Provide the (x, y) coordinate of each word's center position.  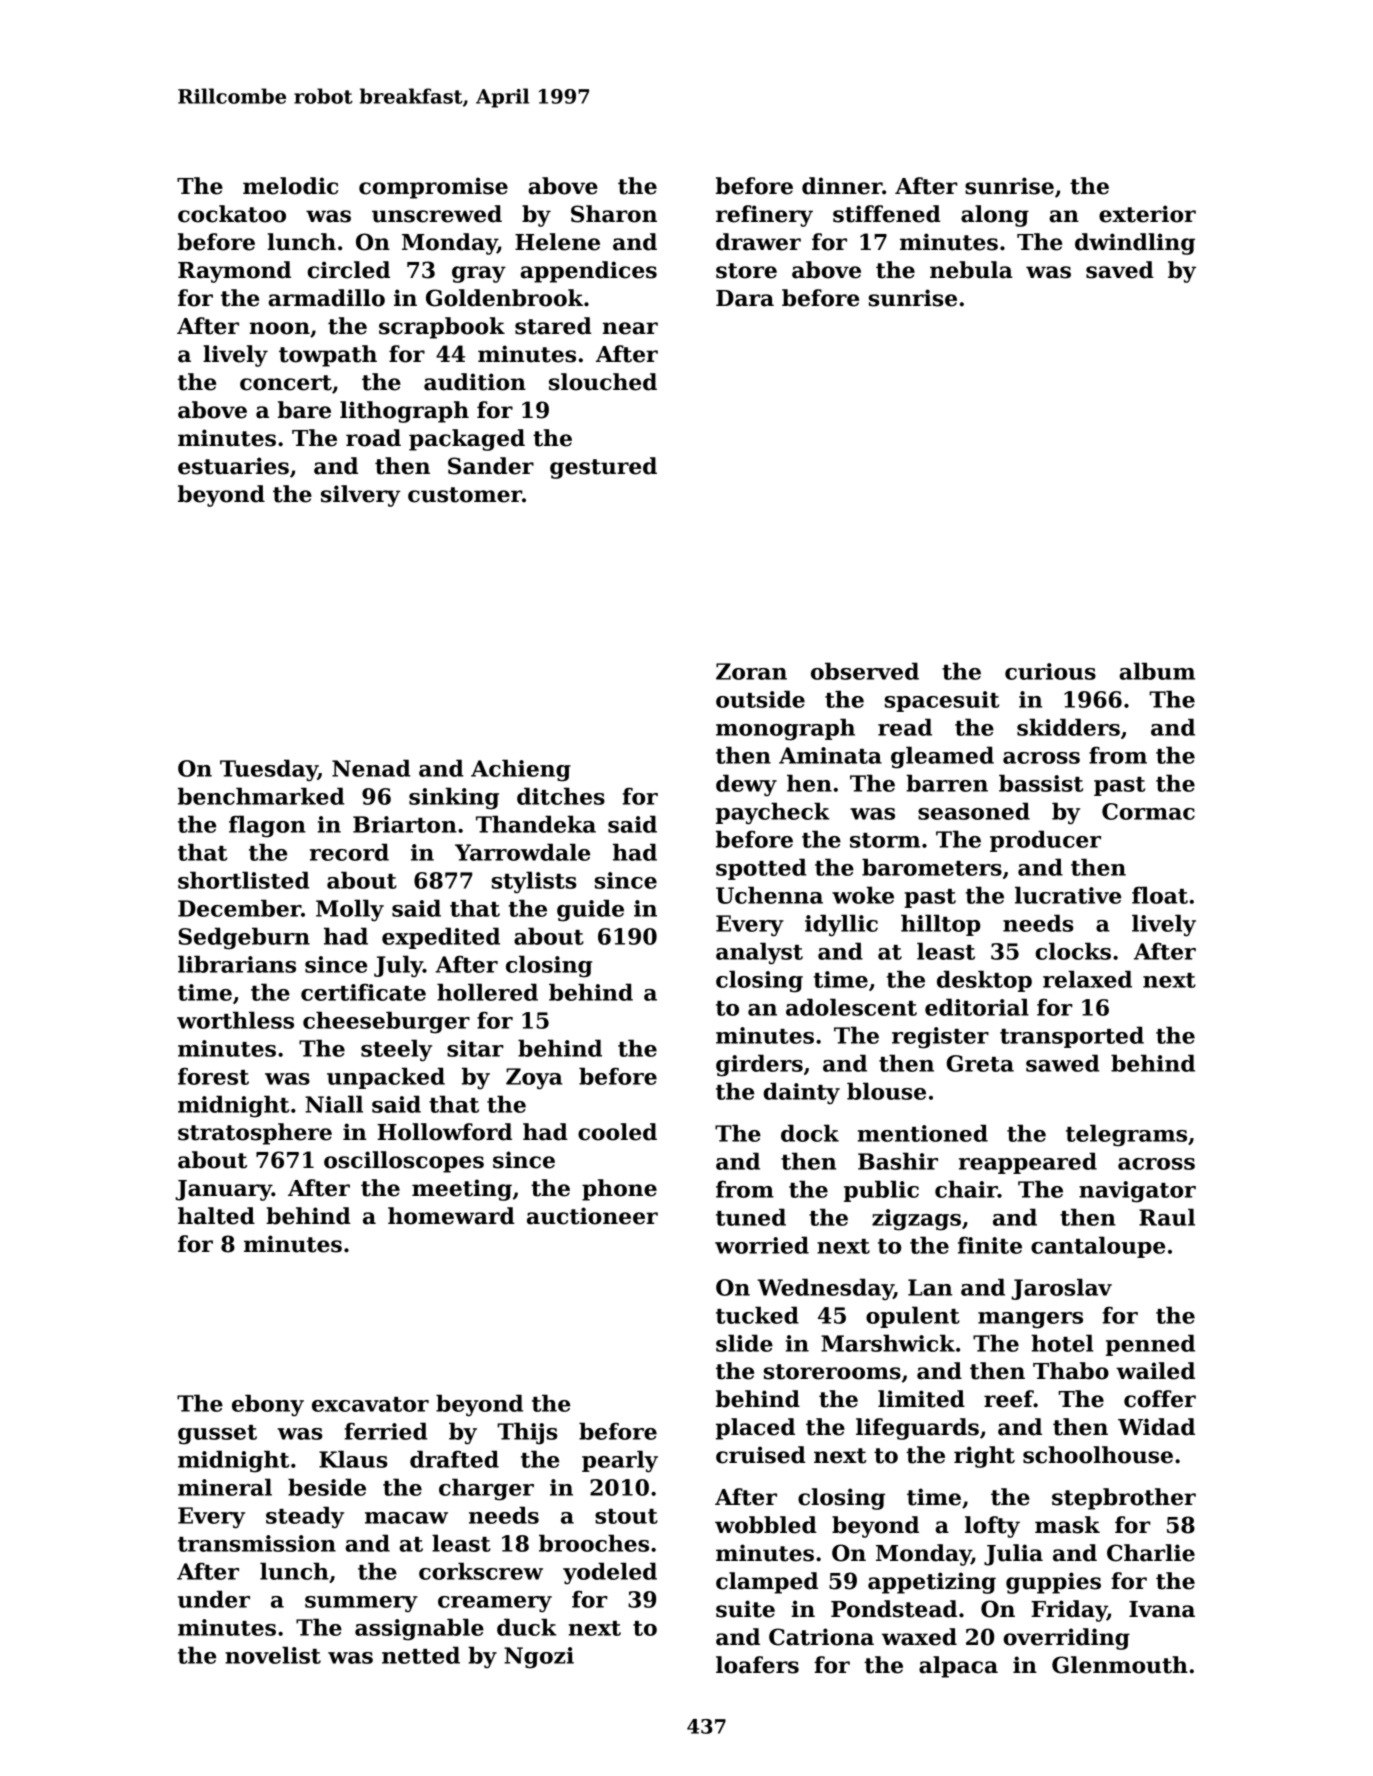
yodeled (610, 1573)
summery (361, 1604)
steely (396, 1050)
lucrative (1068, 895)
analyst (759, 953)
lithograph (404, 412)
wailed (1155, 1371)
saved (1120, 270)
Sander (491, 466)
